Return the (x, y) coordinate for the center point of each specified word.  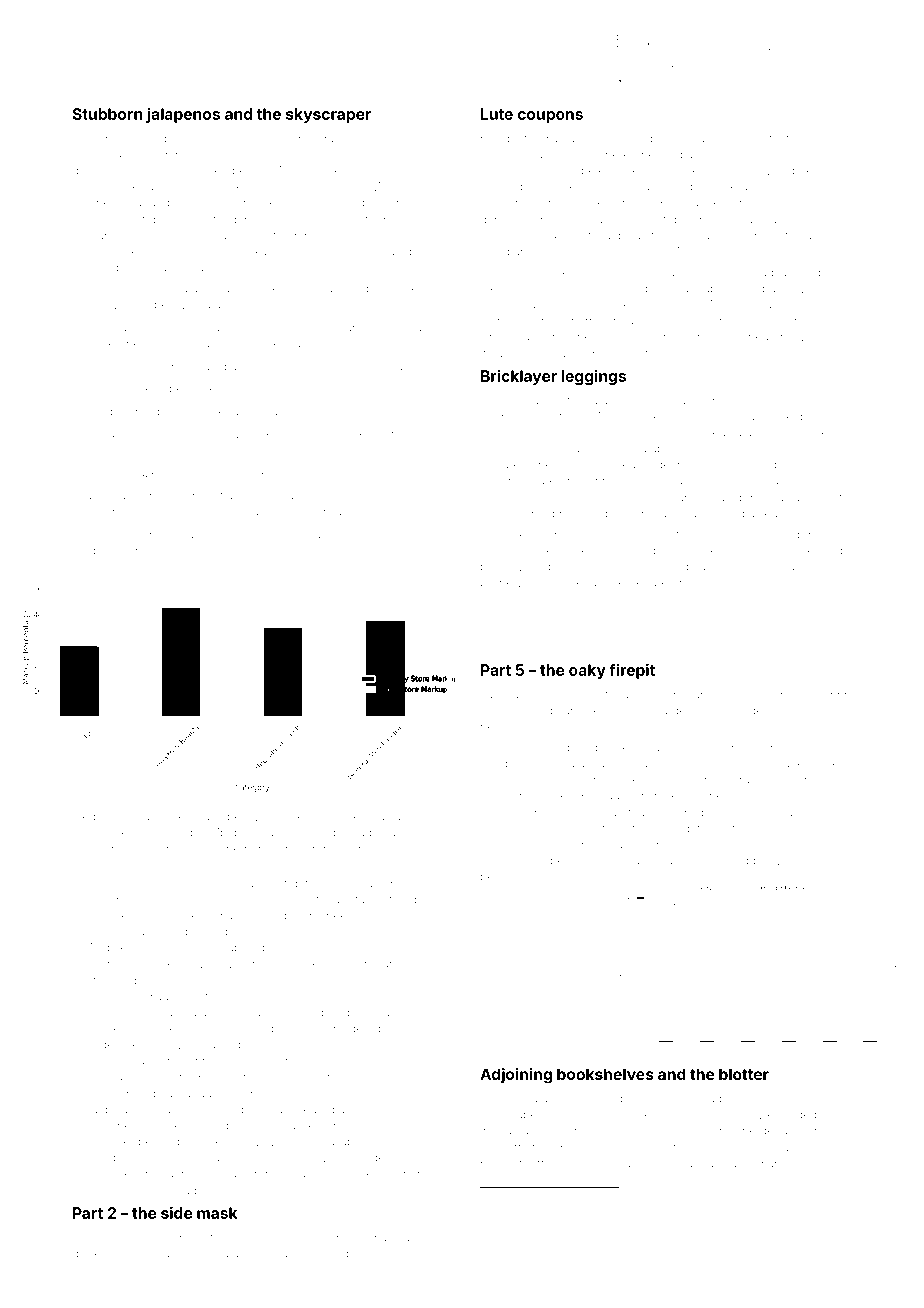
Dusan (358, 251)
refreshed (820, 763)
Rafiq (210, 817)
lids (362, 203)
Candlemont (761, 235)
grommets (100, 173)
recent (497, 861)
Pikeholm (282, 388)
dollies (90, 1253)
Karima (758, 219)
